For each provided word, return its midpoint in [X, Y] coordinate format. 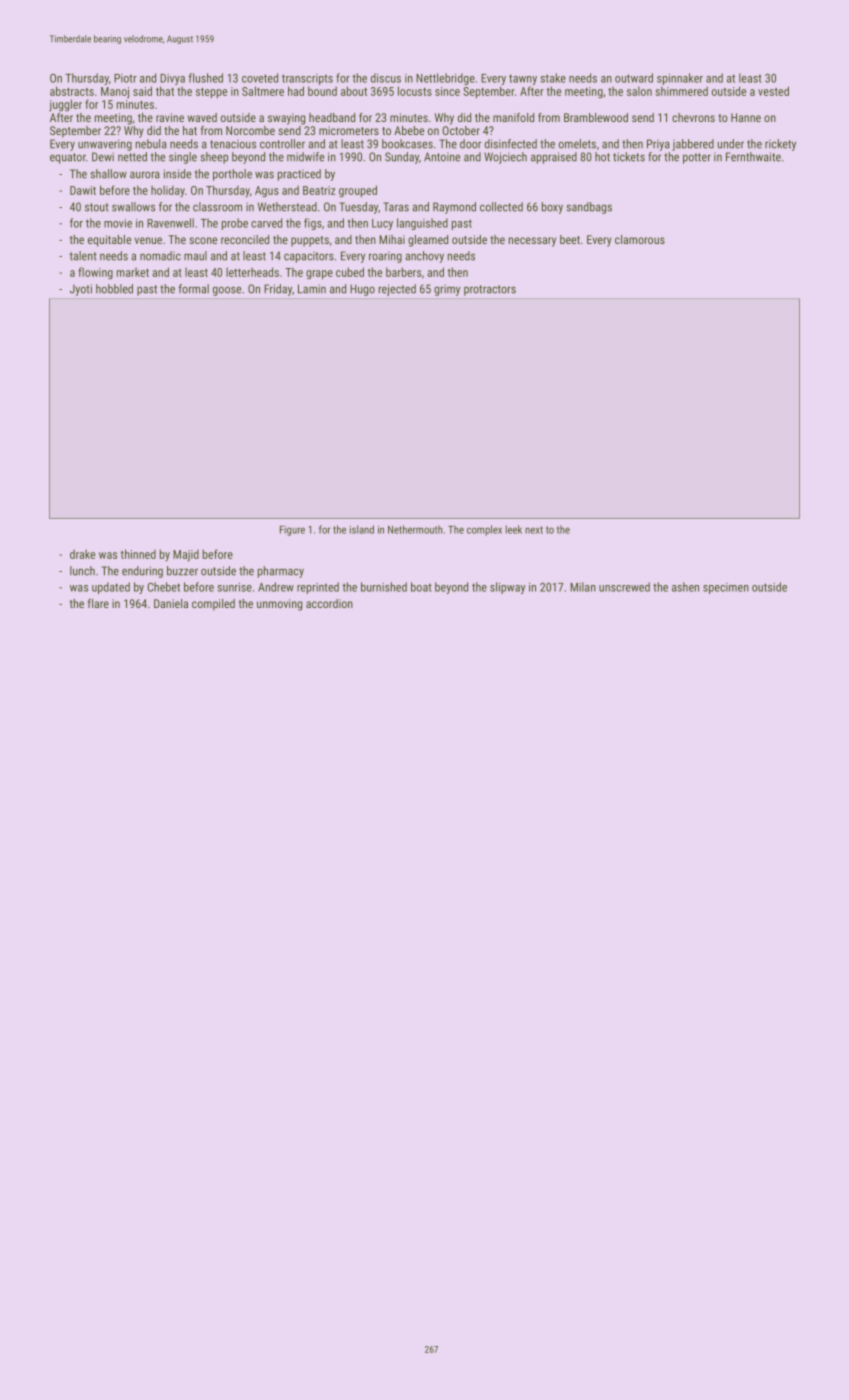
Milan [583, 587]
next [534, 530]
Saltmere [263, 91]
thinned [138, 554]
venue [148, 240]
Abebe [409, 130]
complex [484, 530]
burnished [384, 587]
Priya [658, 145]
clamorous [640, 239]
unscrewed [624, 587]
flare [98, 603]
